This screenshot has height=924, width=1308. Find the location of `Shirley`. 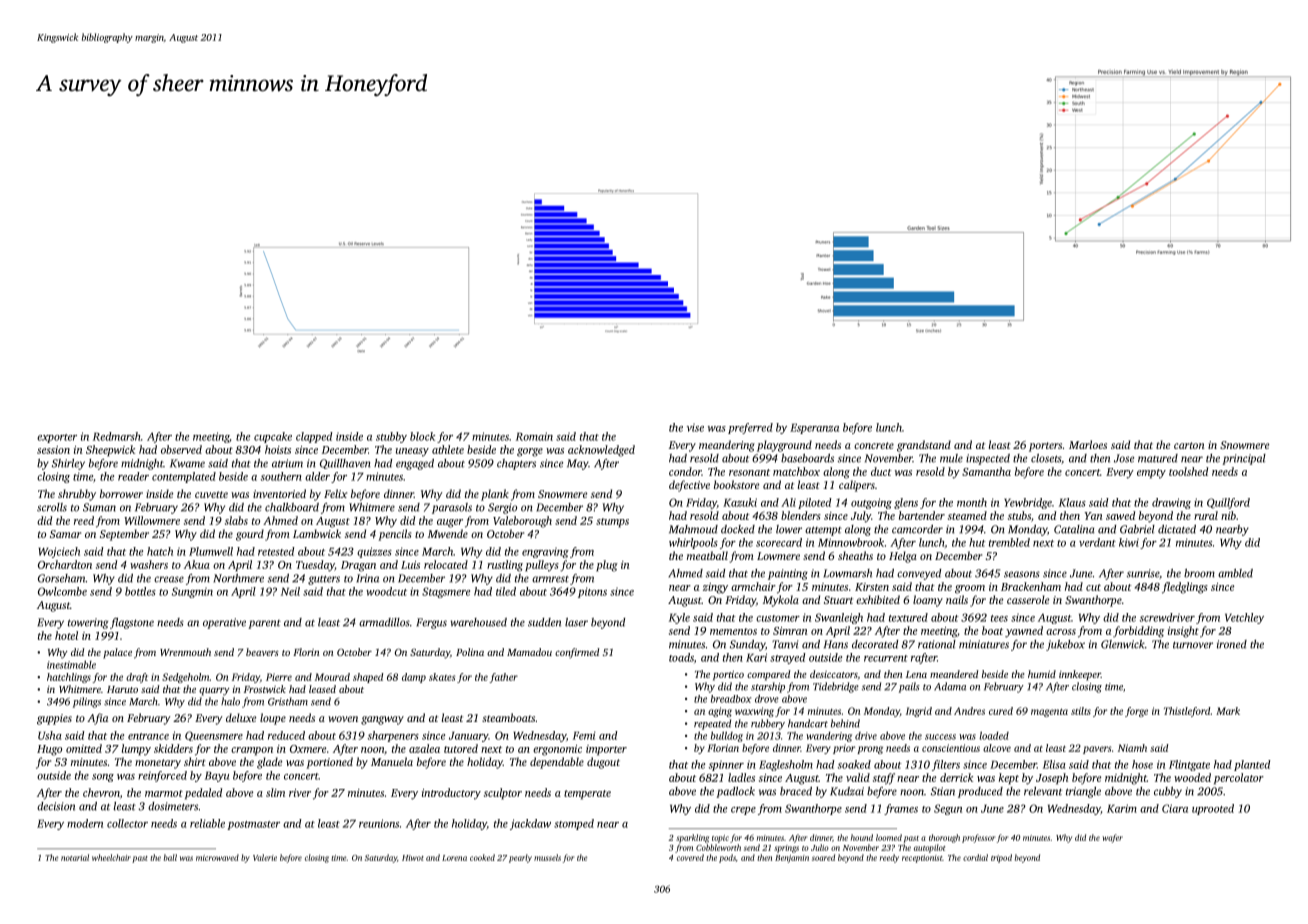

Shirley is located at coordinates (68, 464).
